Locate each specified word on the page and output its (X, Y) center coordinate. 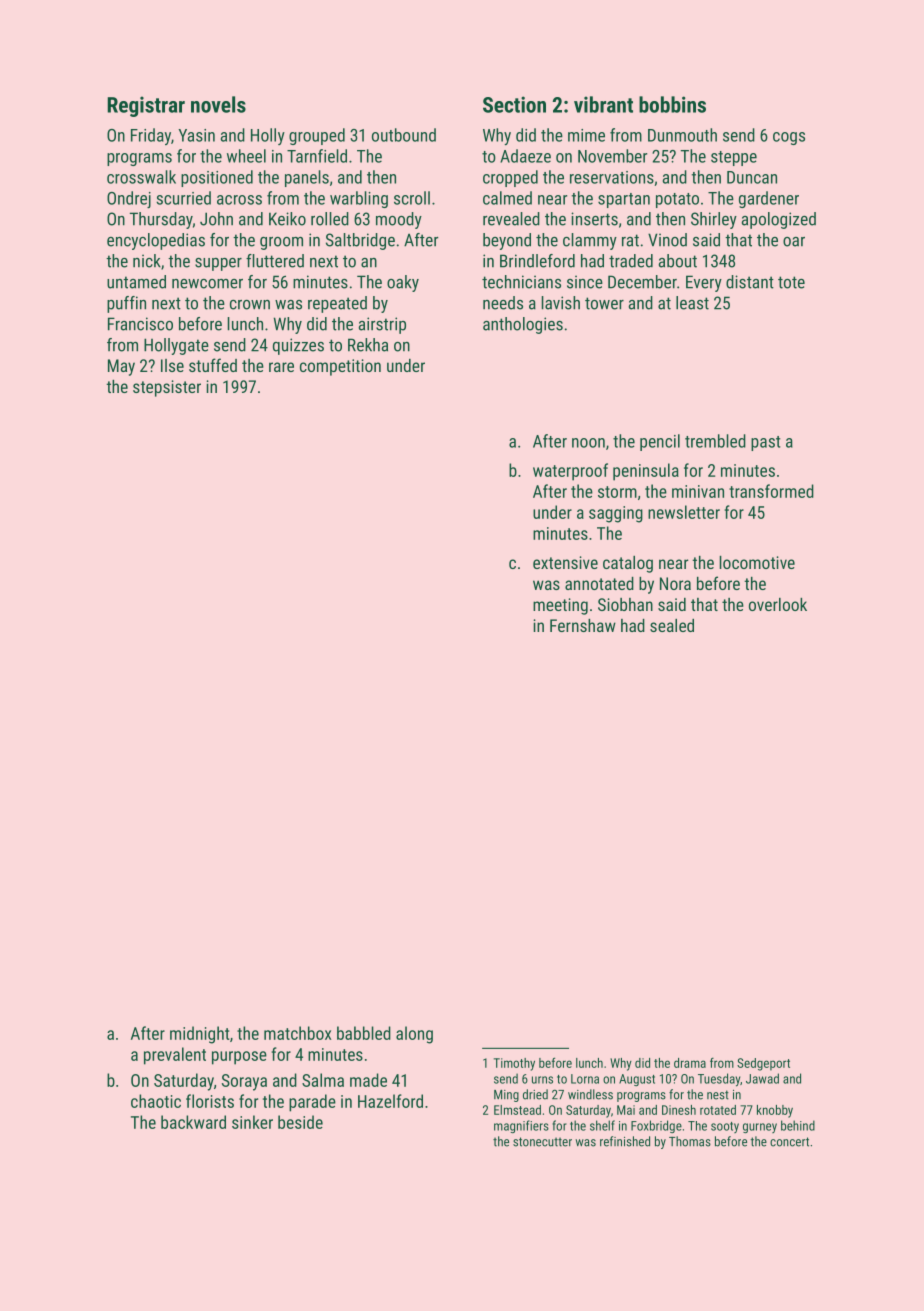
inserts (594, 219)
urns (542, 1080)
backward (193, 1122)
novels (218, 104)
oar (794, 242)
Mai (626, 1110)
